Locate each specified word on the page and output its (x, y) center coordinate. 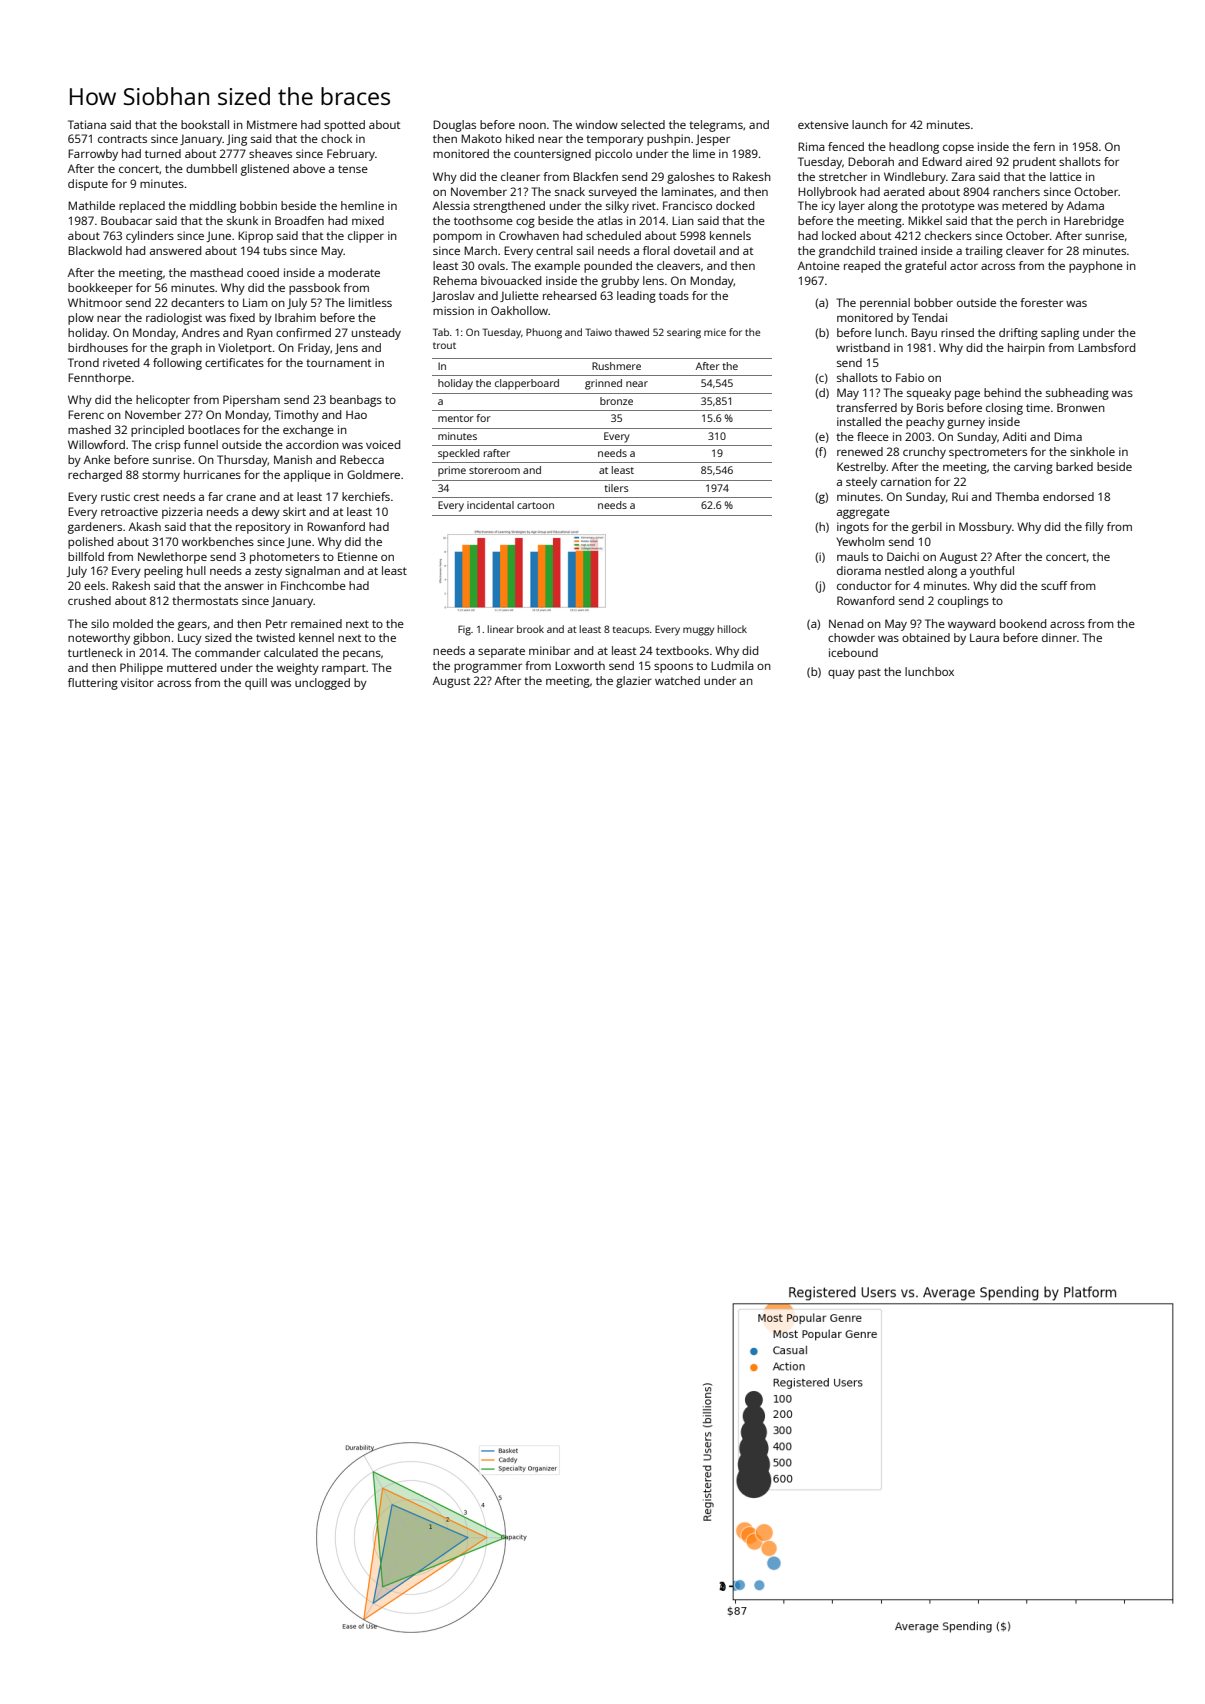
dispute (88, 185)
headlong (914, 148)
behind (1002, 392)
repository (263, 528)
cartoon (535, 505)
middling (213, 207)
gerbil (927, 528)
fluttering (93, 684)
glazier (634, 682)
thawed (632, 332)
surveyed (612, 193)
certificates (234, 362)
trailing (984, 252)
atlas (610, 220)
